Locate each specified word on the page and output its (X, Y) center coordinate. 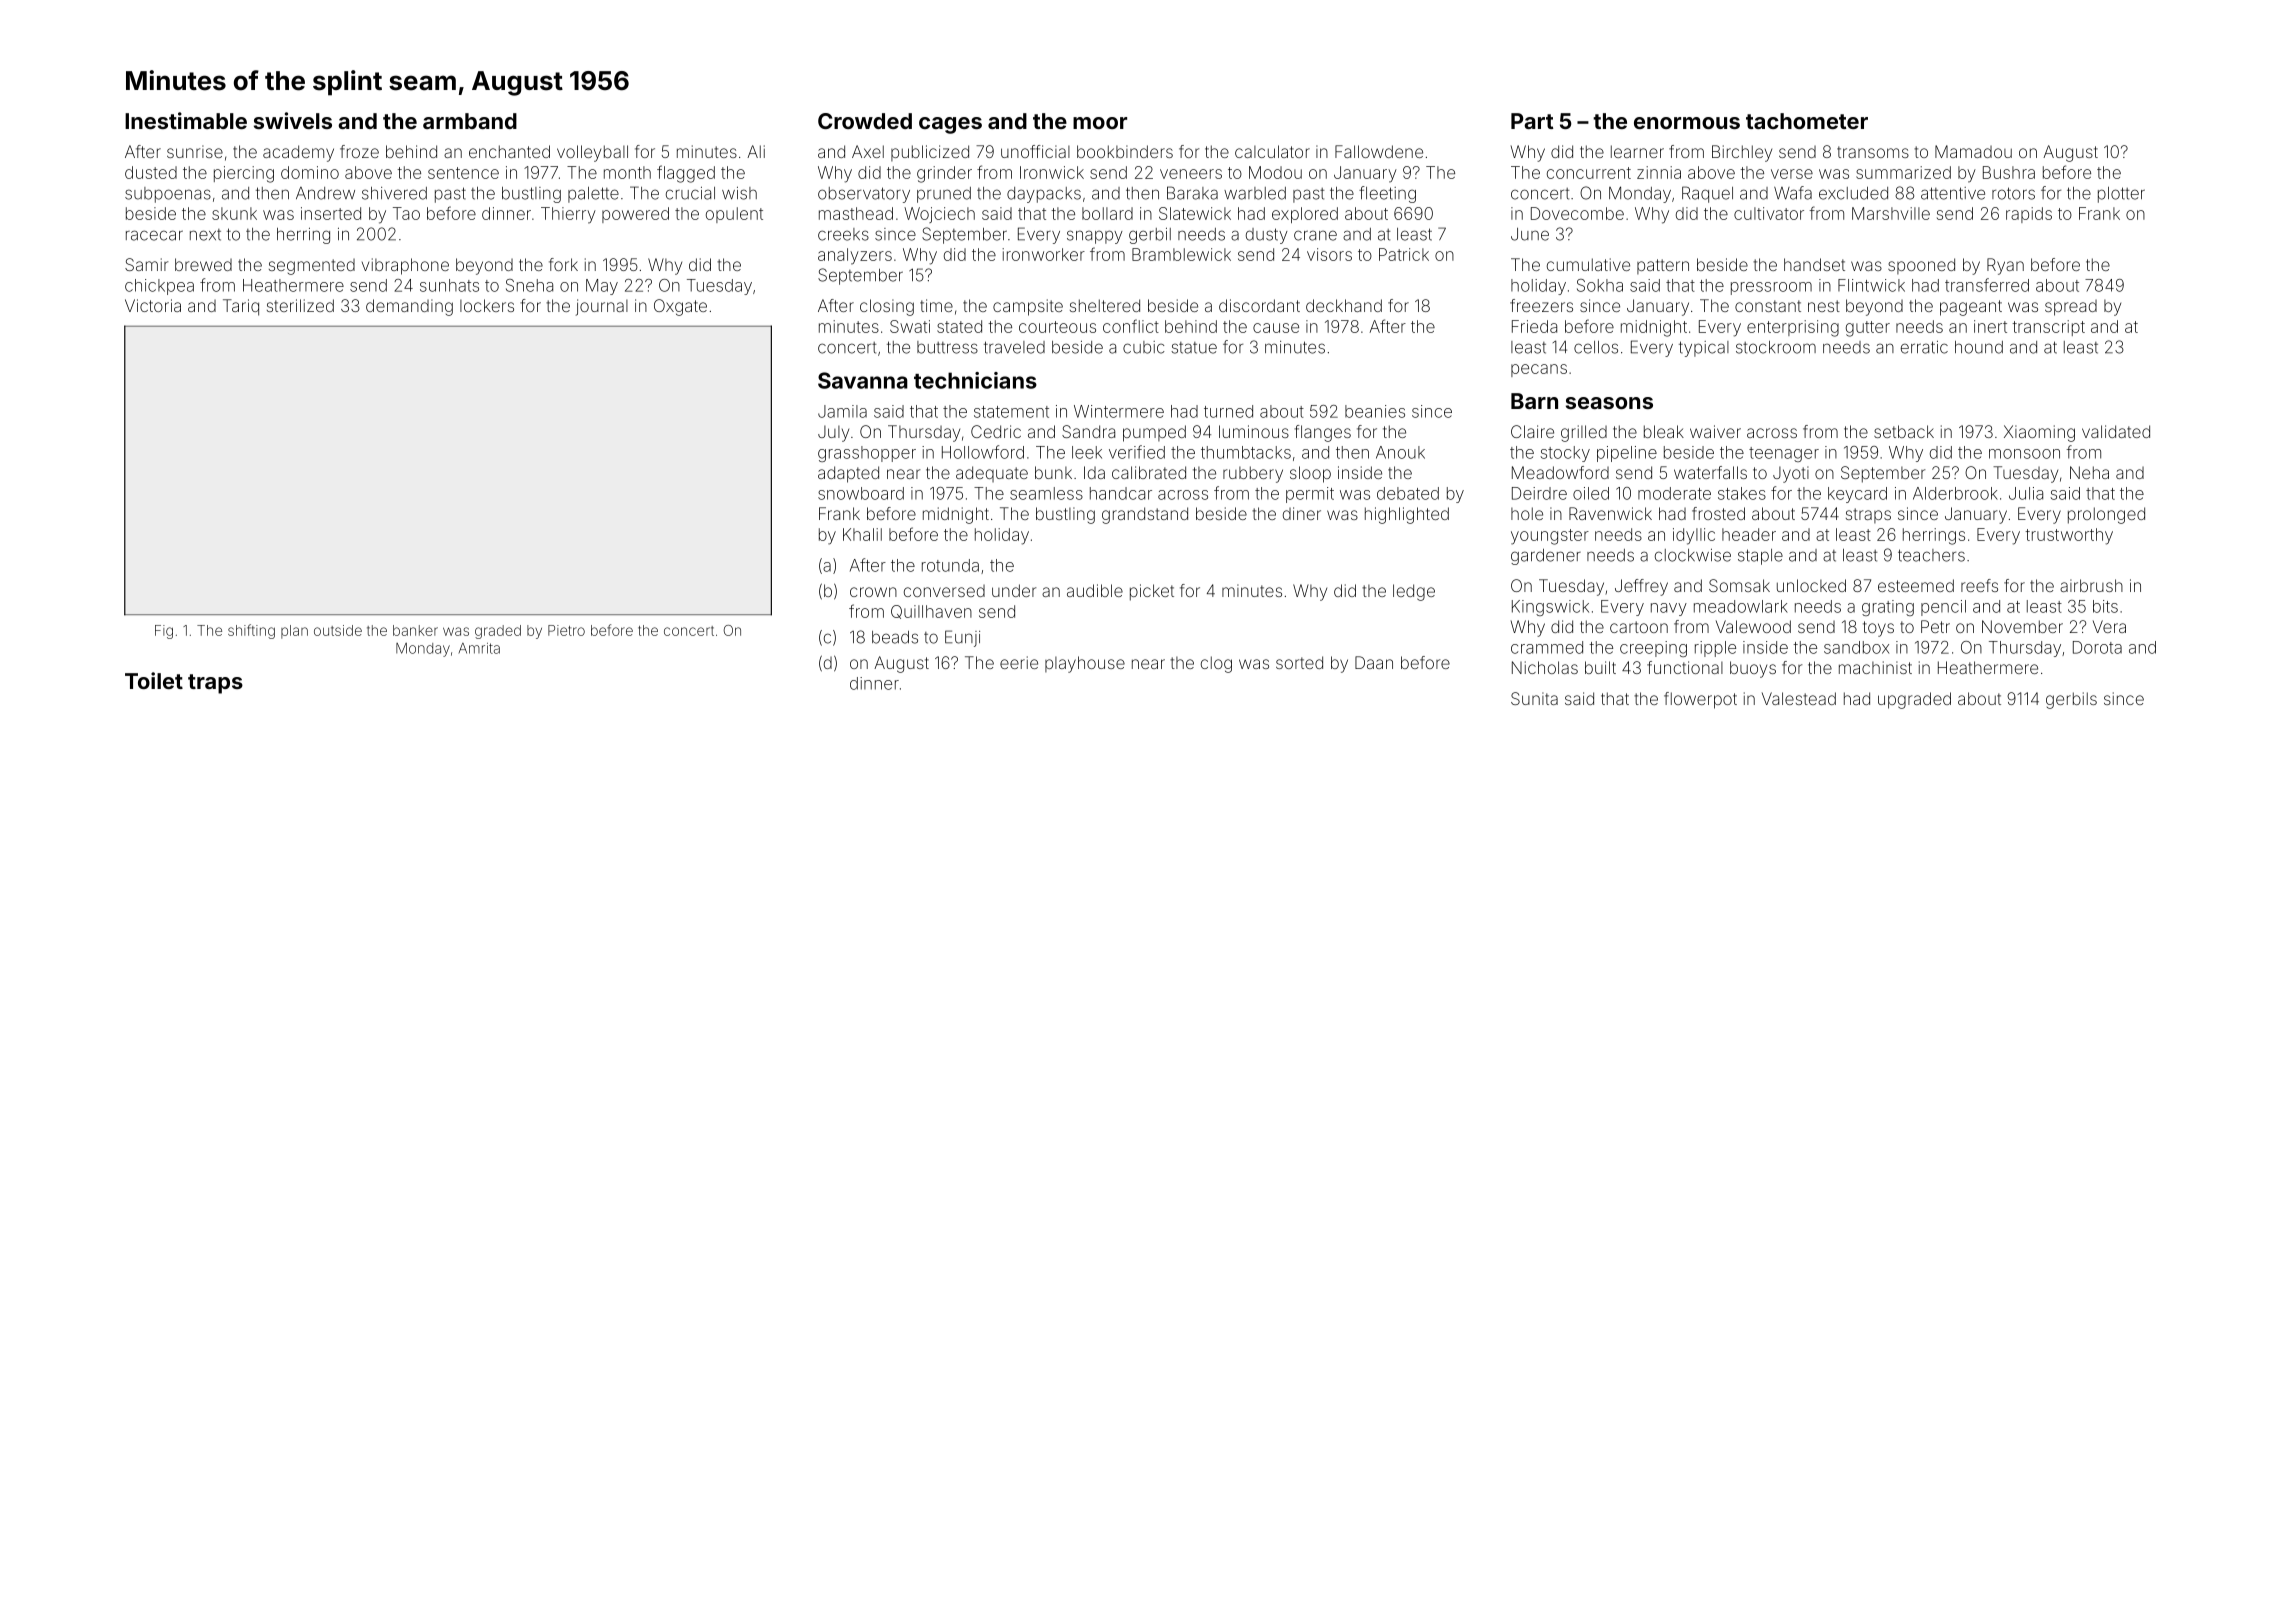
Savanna (863, 380)
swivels (293, 120)
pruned (944, 195)
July (833, 433)
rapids (2029, 215)
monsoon (2024, 454)
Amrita (479, 648)
